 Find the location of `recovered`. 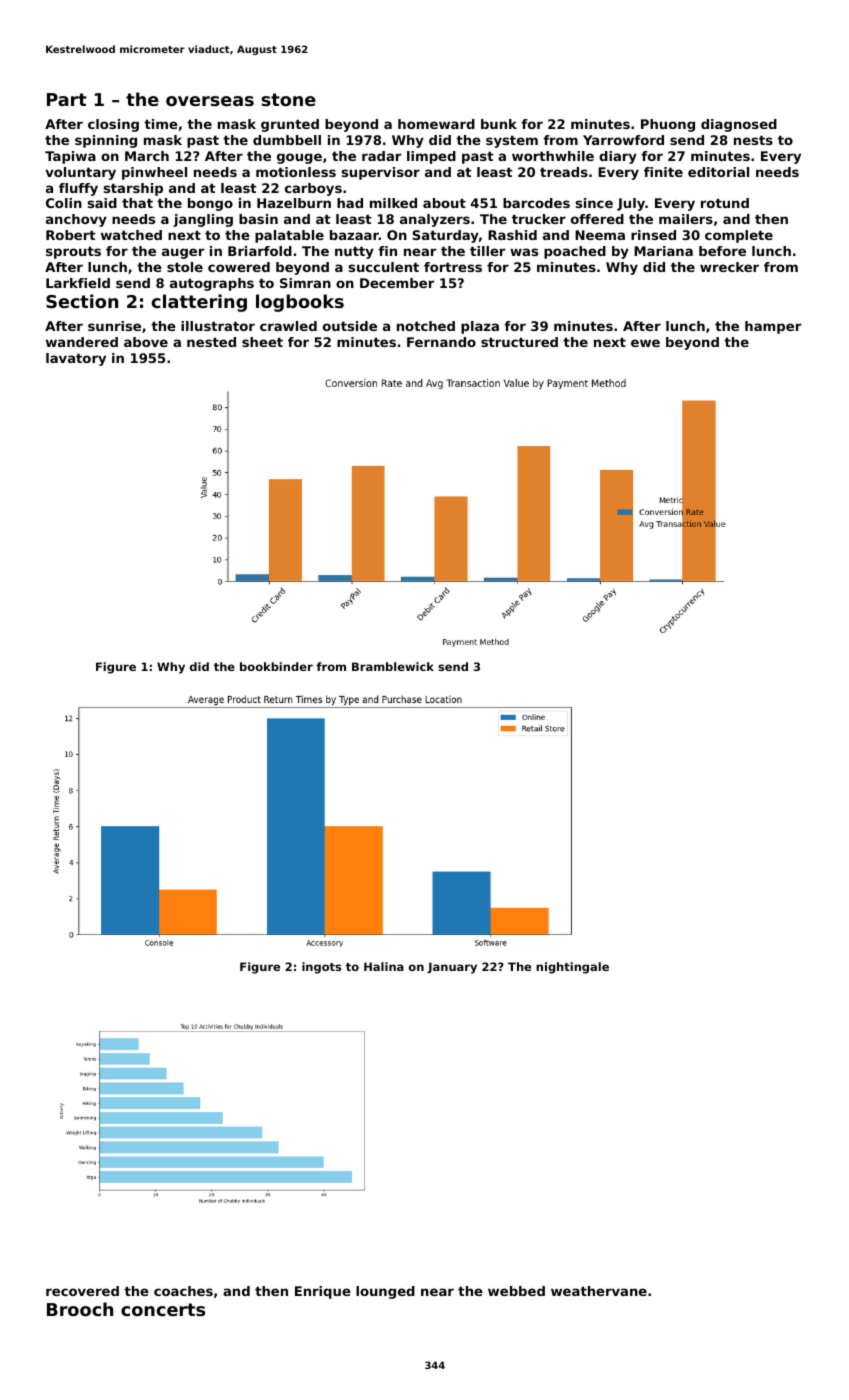

recovered is located at coordinates (82, 1291).
